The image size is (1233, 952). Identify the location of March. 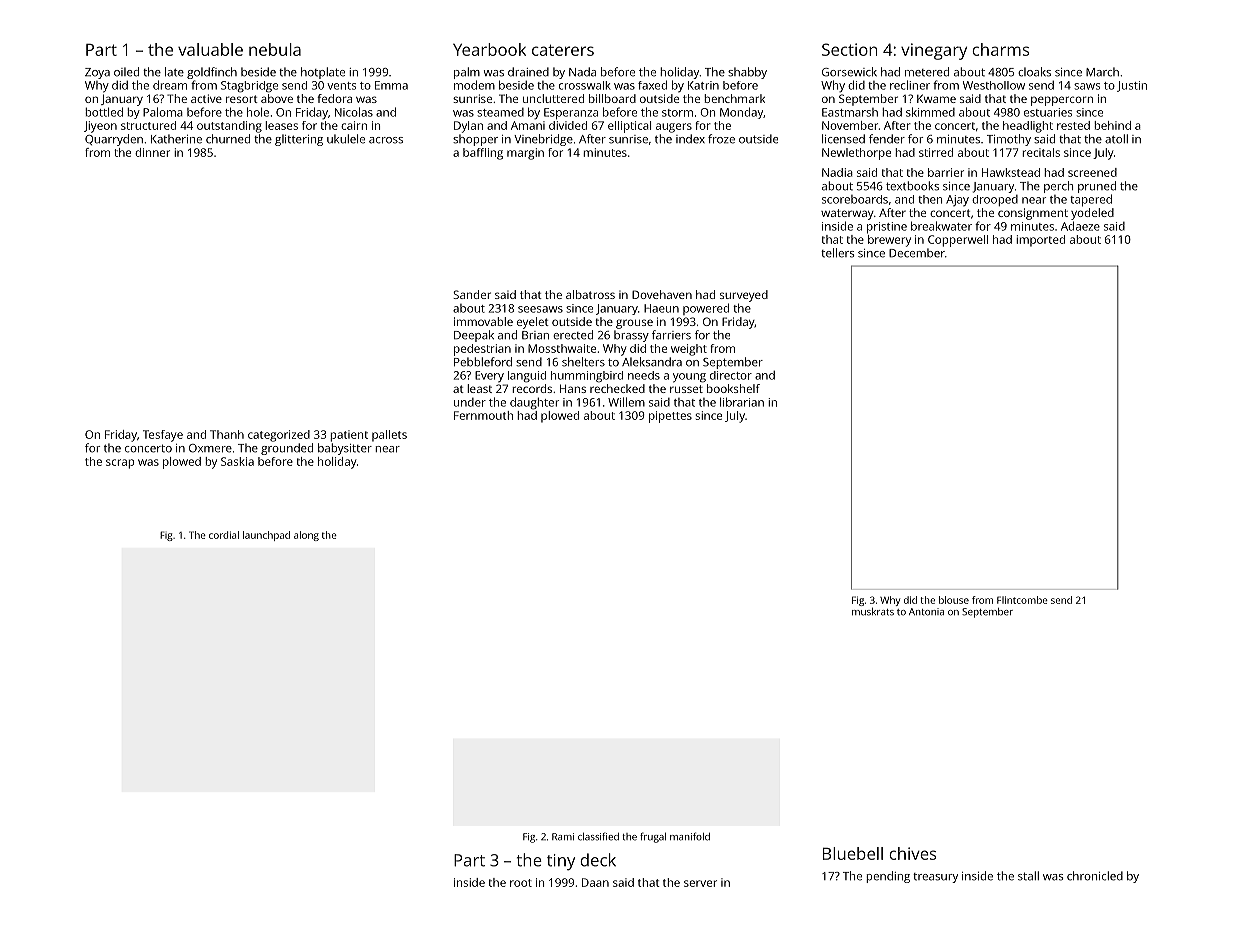
(1102, 72).
